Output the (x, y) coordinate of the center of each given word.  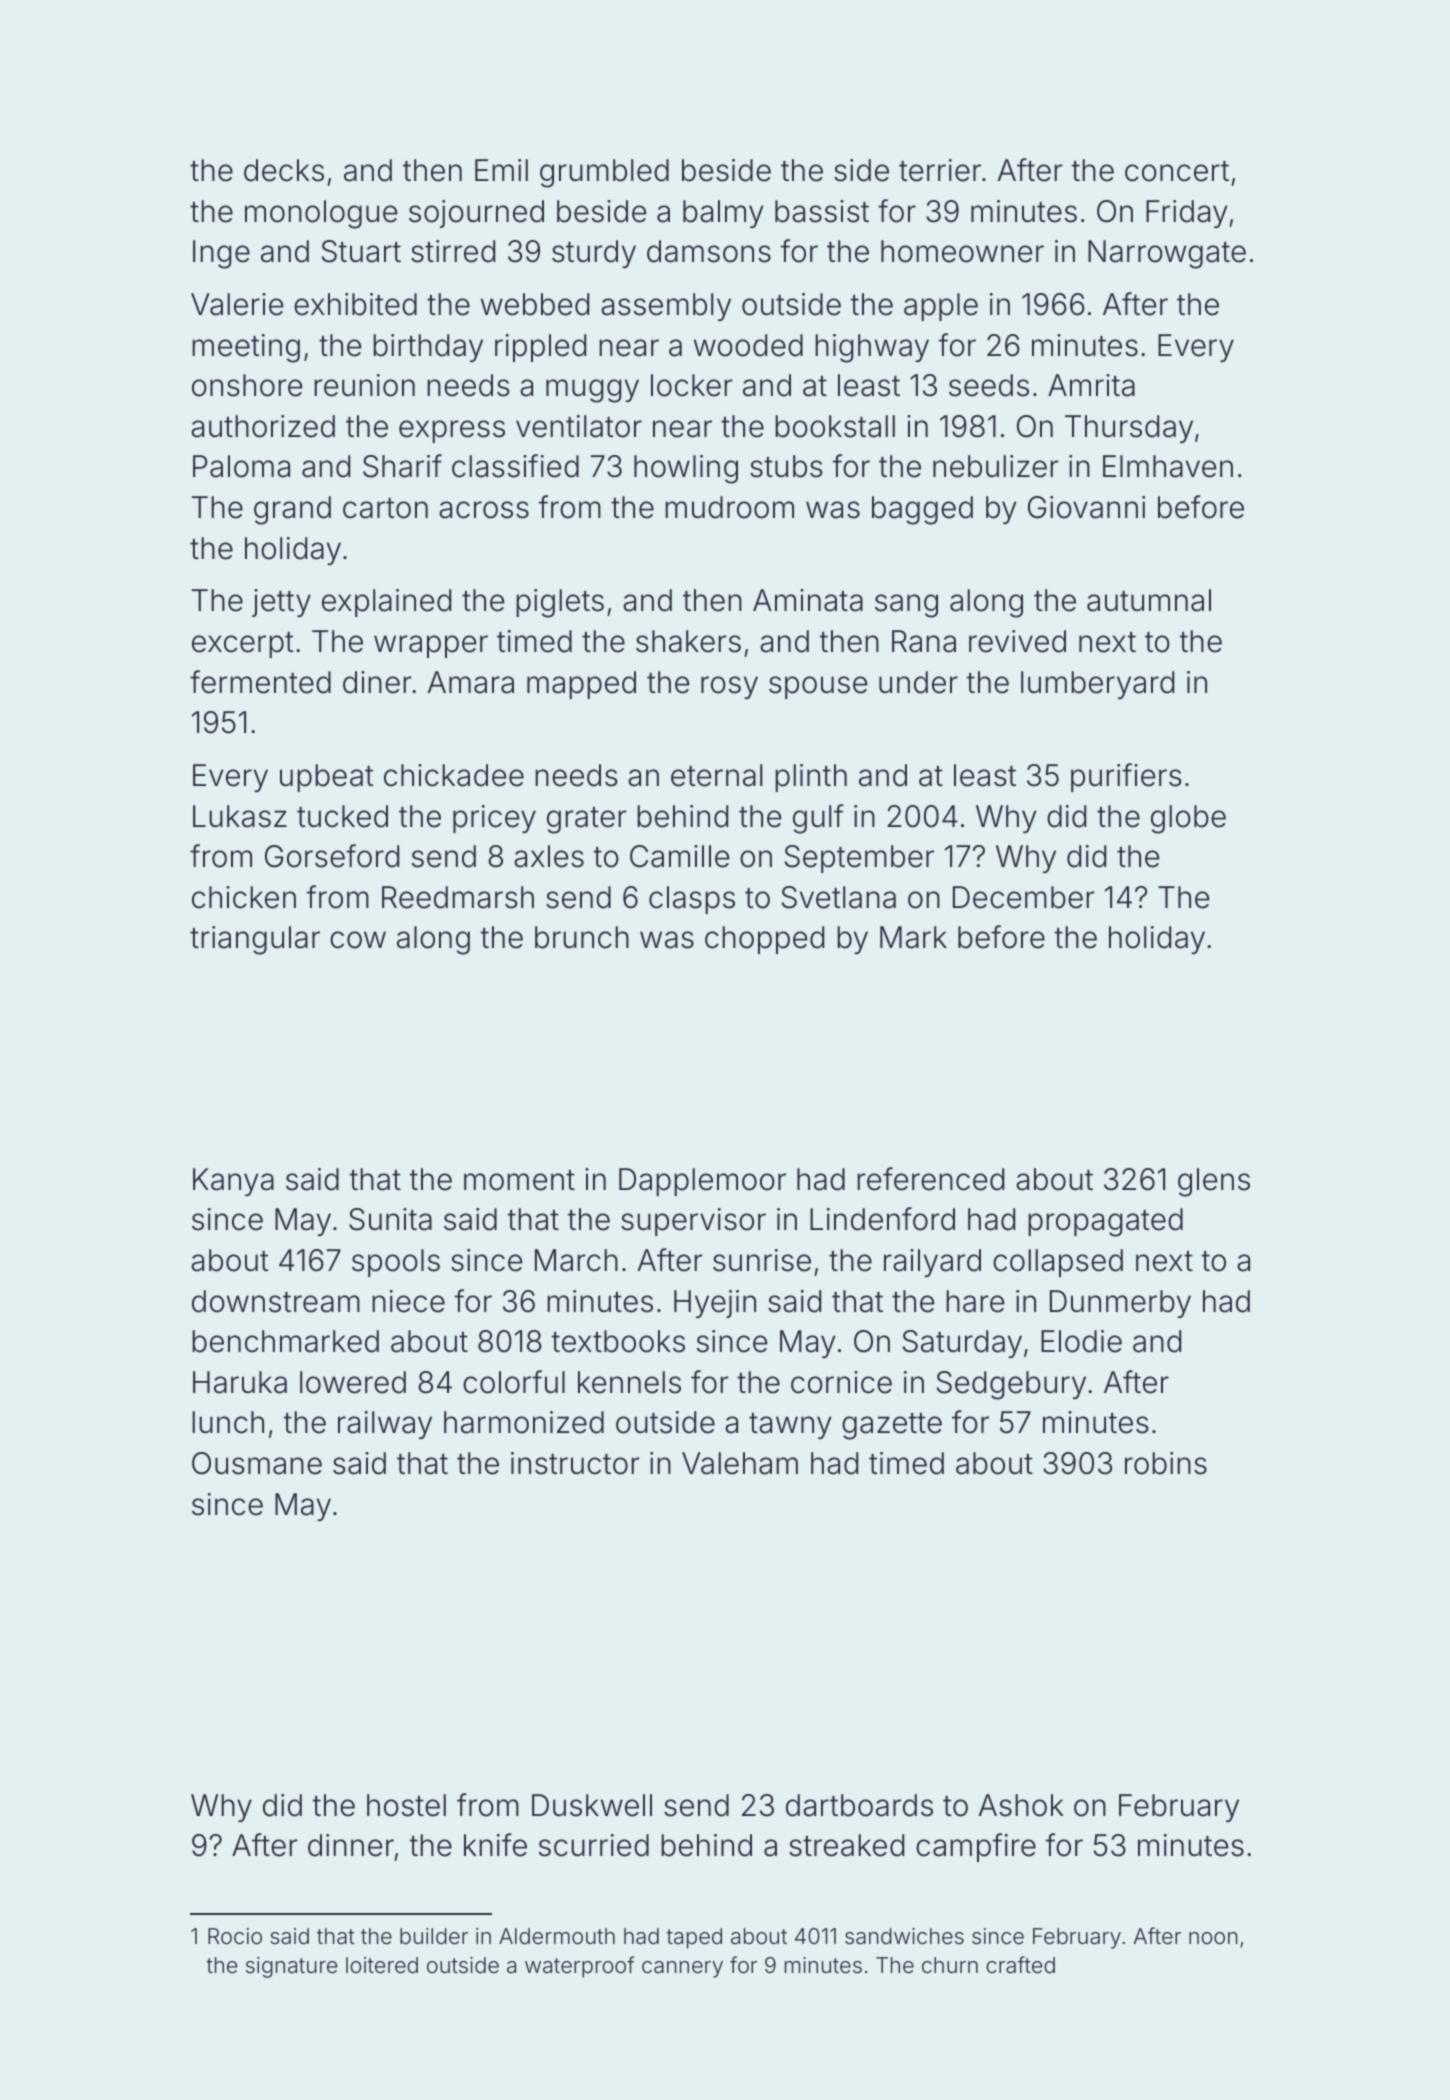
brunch (582, 937)
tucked (342, 816)
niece (408, 1301)
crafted (1020, 1965)
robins (1166, 1463)
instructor (575, 1463)
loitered (382, 1965)
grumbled (604, 173)
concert (1177, 171)
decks (284, 170)
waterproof (579, 1967)
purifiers (1126, 777)
